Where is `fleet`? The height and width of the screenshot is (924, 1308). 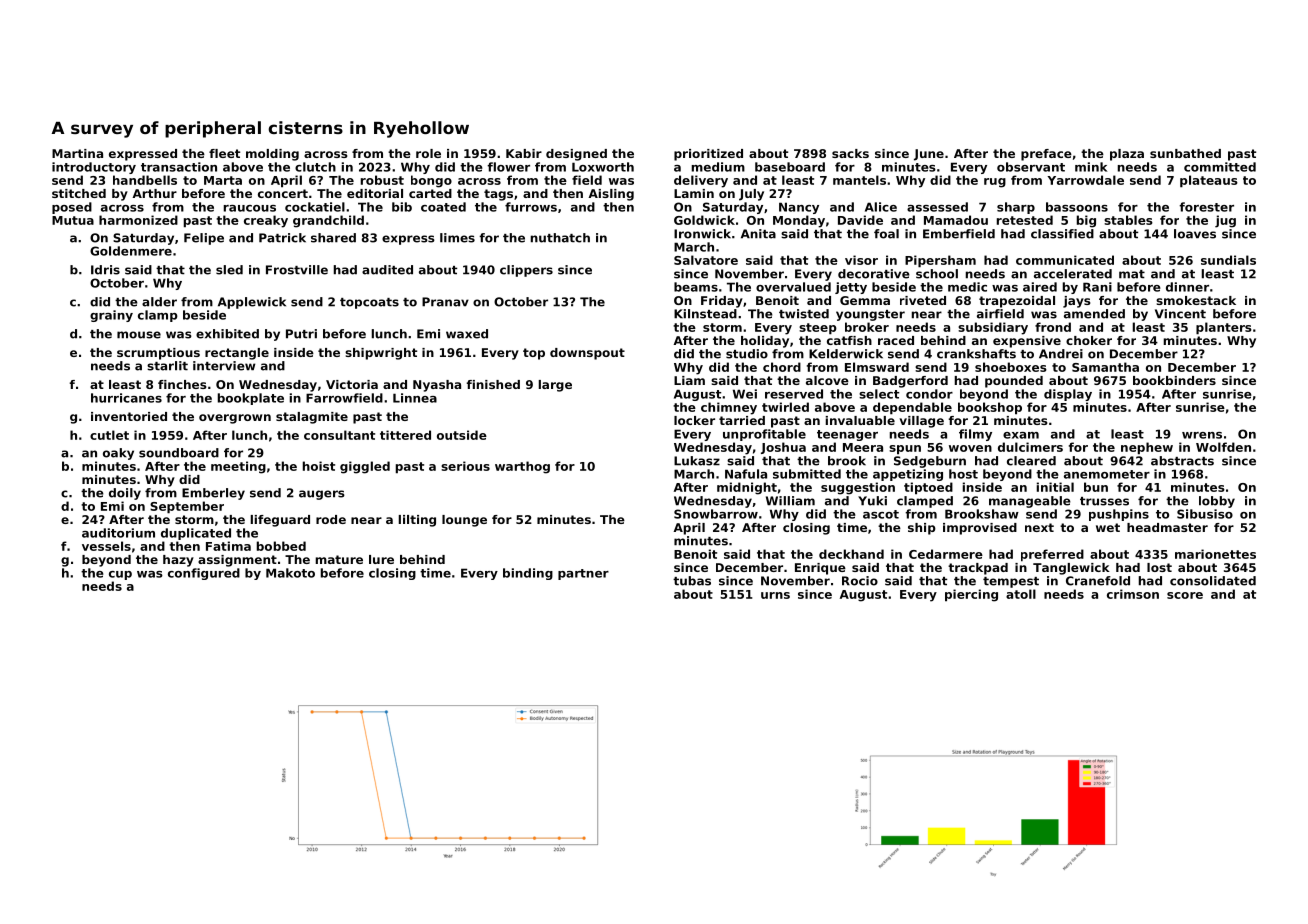
fleet is located at coordinates (224, 153).
